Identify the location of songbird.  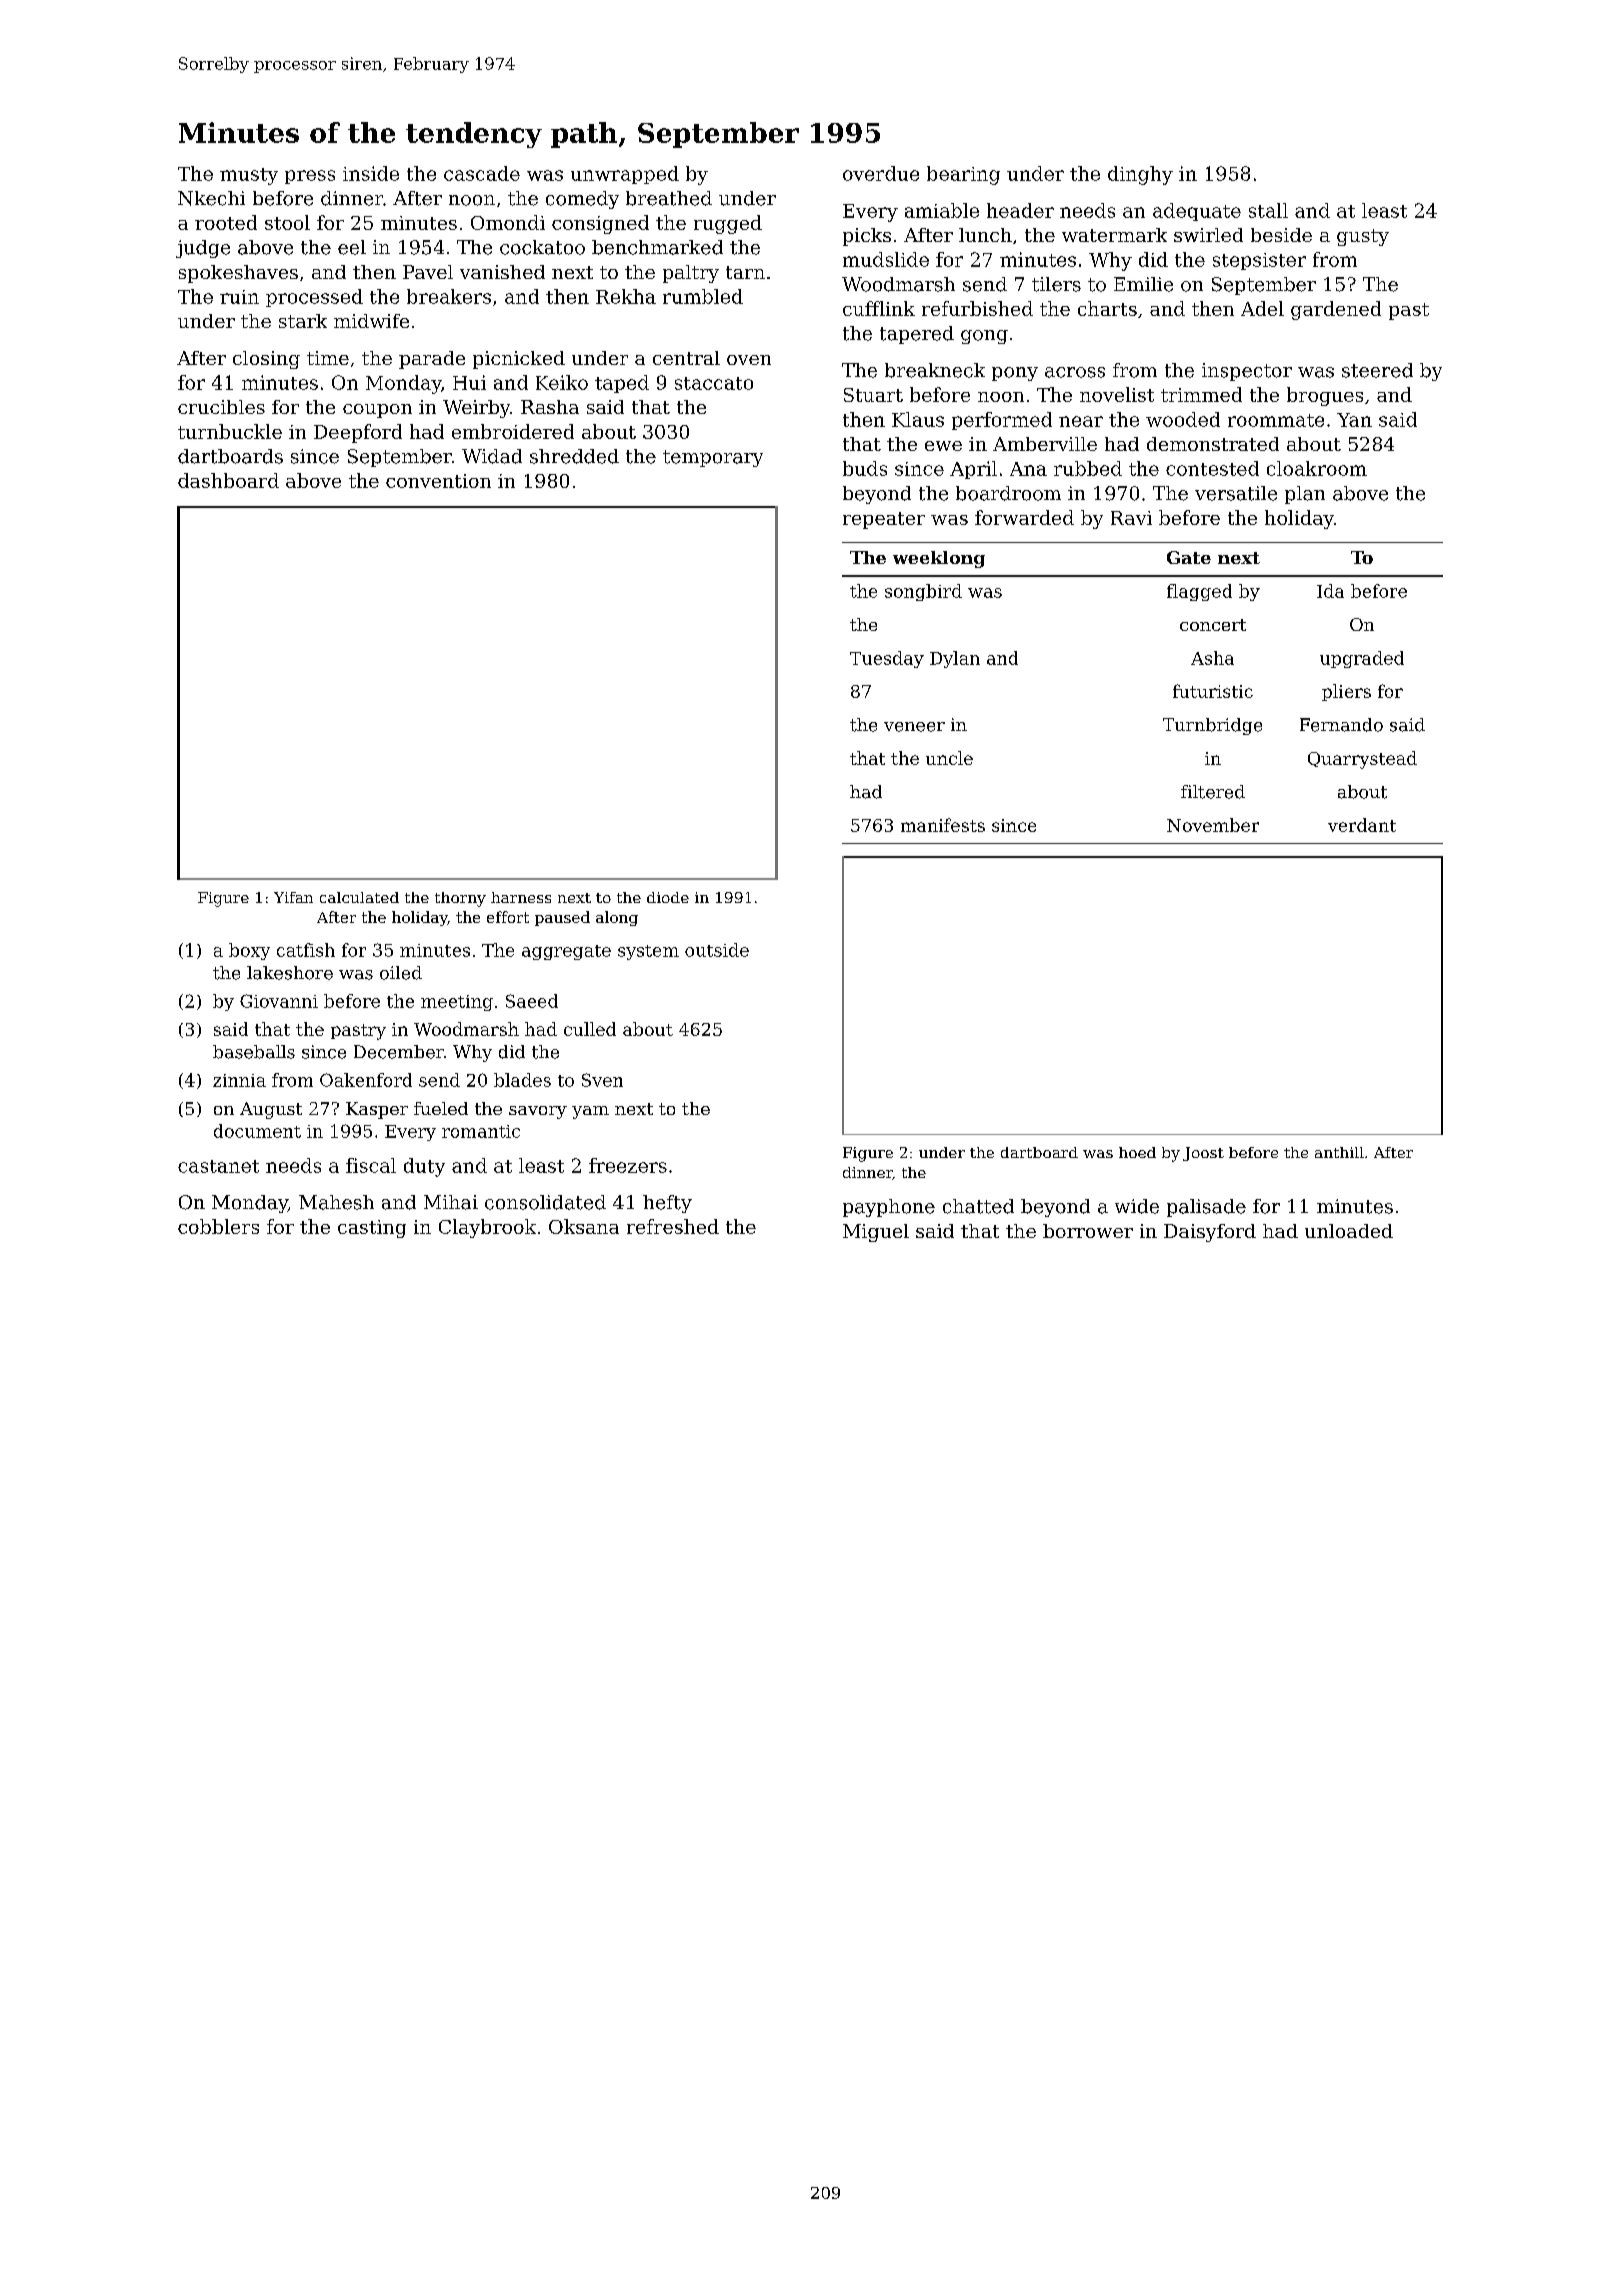
(923, 592).
